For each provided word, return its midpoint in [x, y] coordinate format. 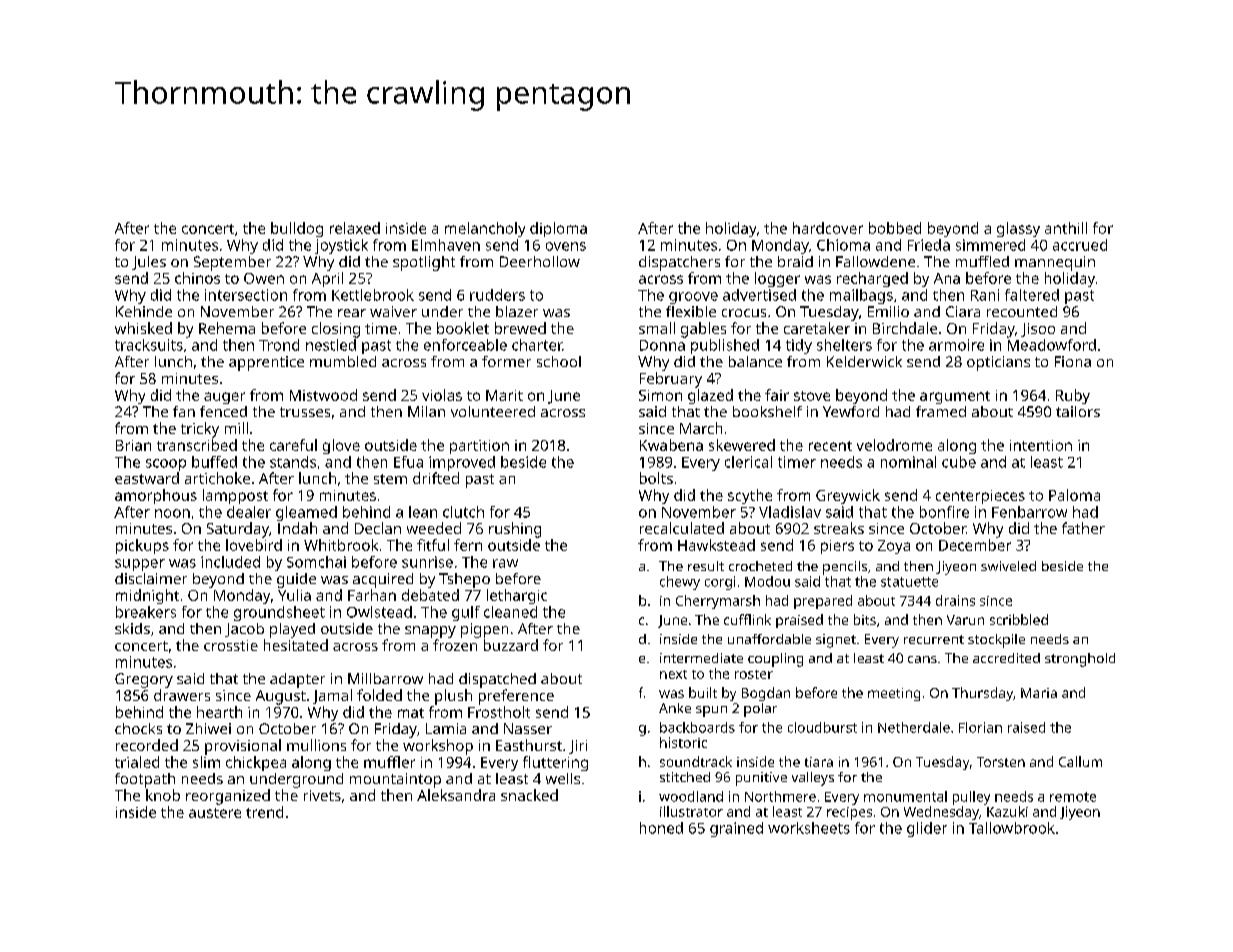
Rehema [227, 328]
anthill [1066, 228]
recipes [849, 813]
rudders [497, 295]
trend [264, 812]
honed [661, 828]
